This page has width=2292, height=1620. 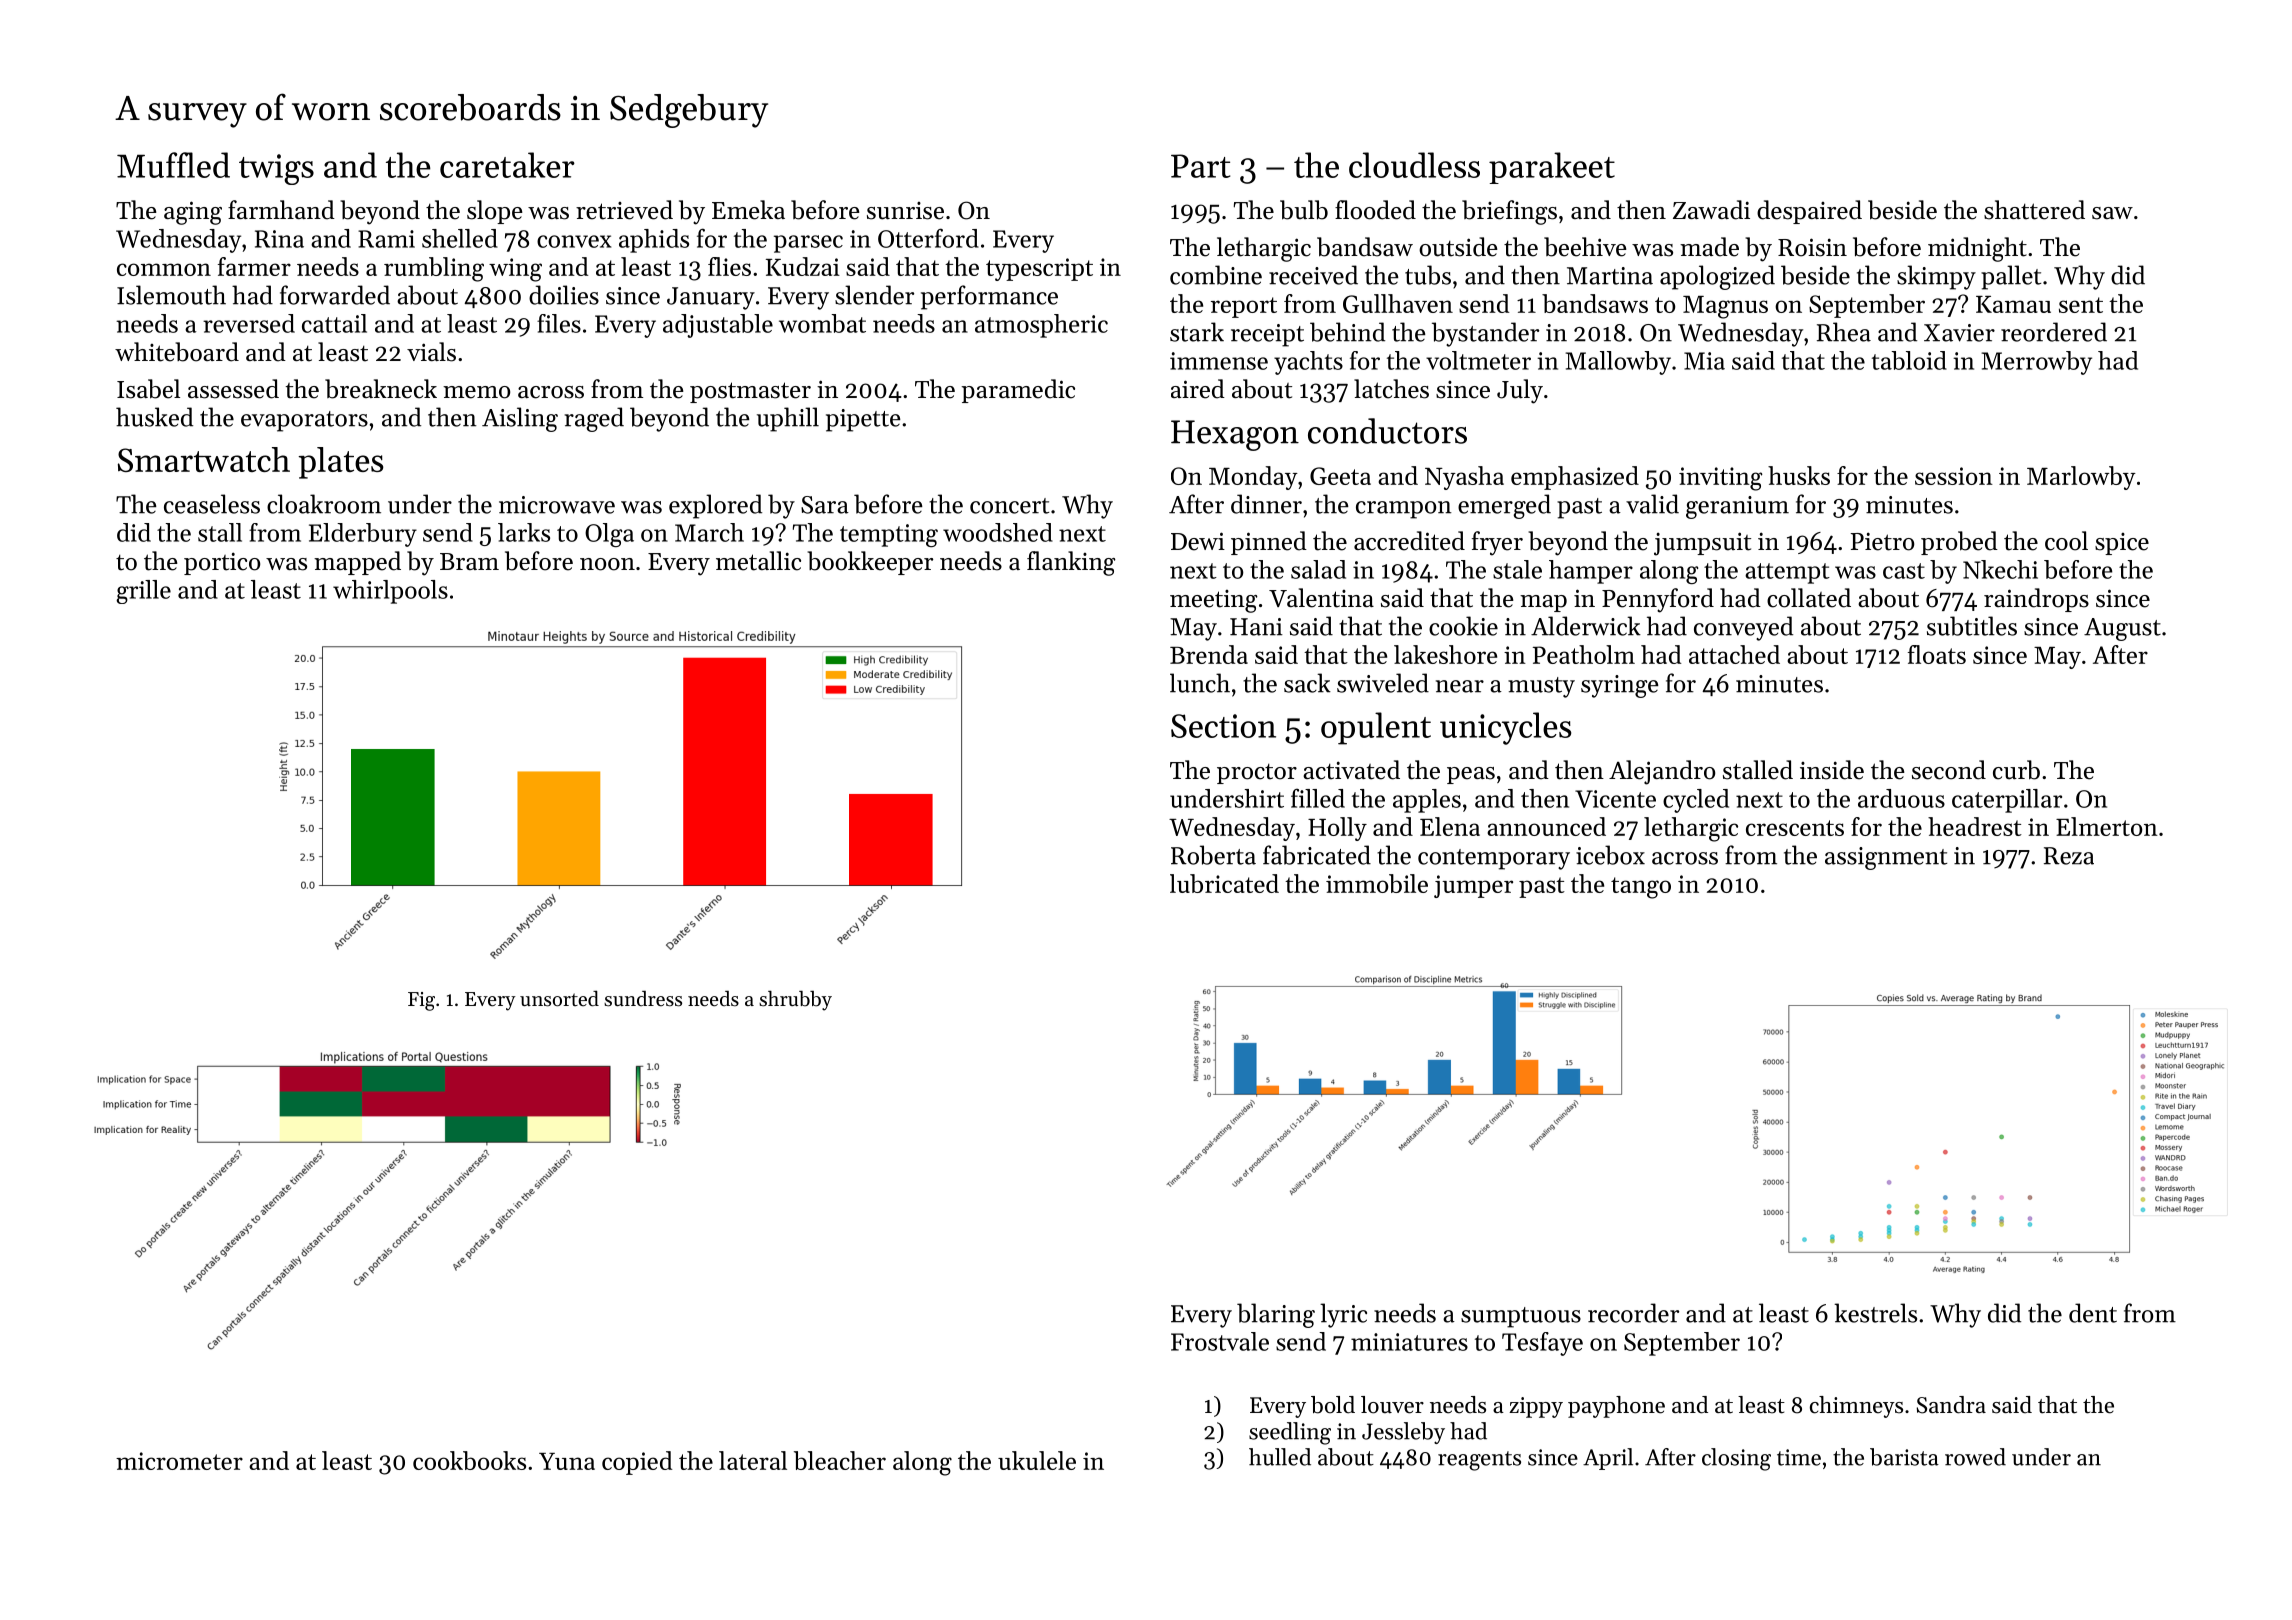 I want to click on jumper, so click(x=1473, y=886).
